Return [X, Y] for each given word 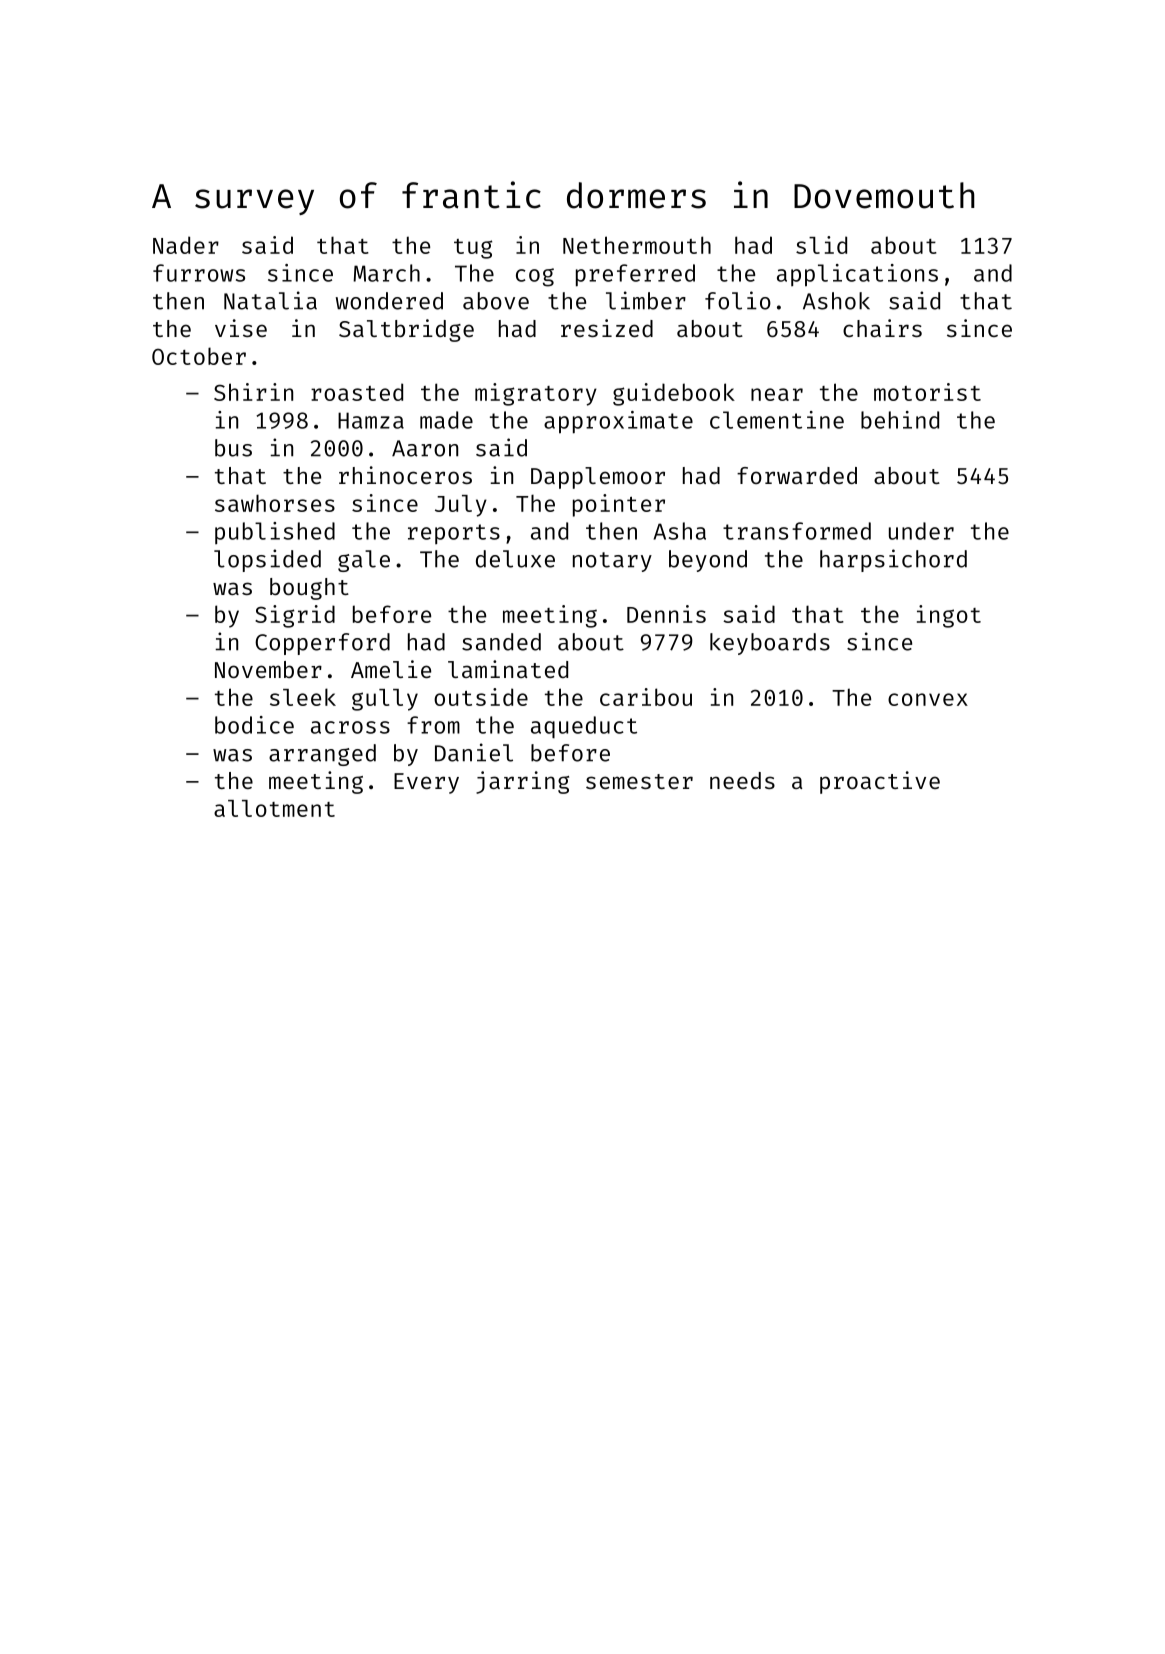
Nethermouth [637, 245]
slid [821, 245]
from [433, 725]
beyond [708, 561]
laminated [508, 669]
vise [241, 328]
